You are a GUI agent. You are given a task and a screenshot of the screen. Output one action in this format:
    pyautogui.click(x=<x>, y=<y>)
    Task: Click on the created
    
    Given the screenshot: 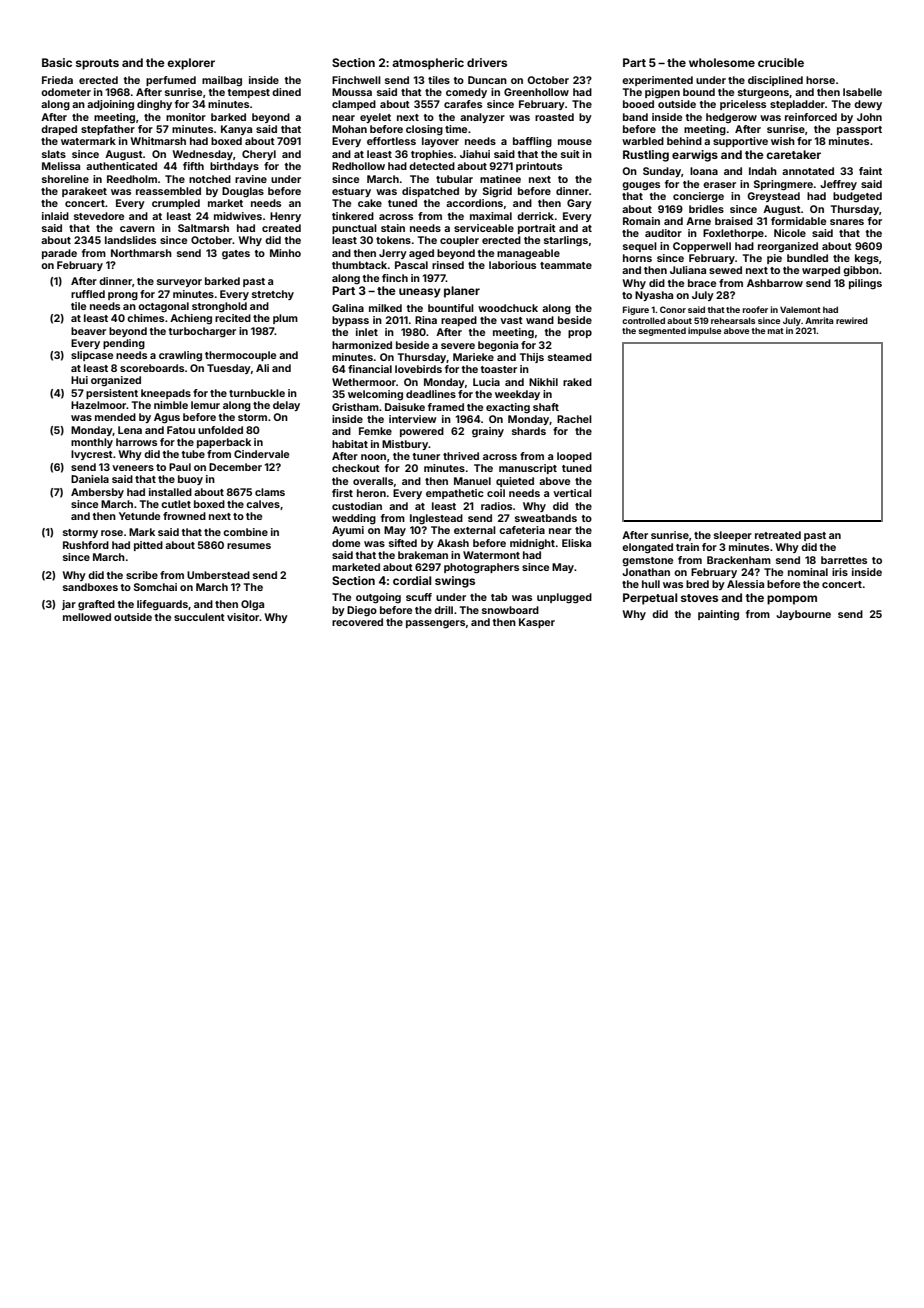 What is the action you would take?
    pyautogui.click(x=281, y=228)
